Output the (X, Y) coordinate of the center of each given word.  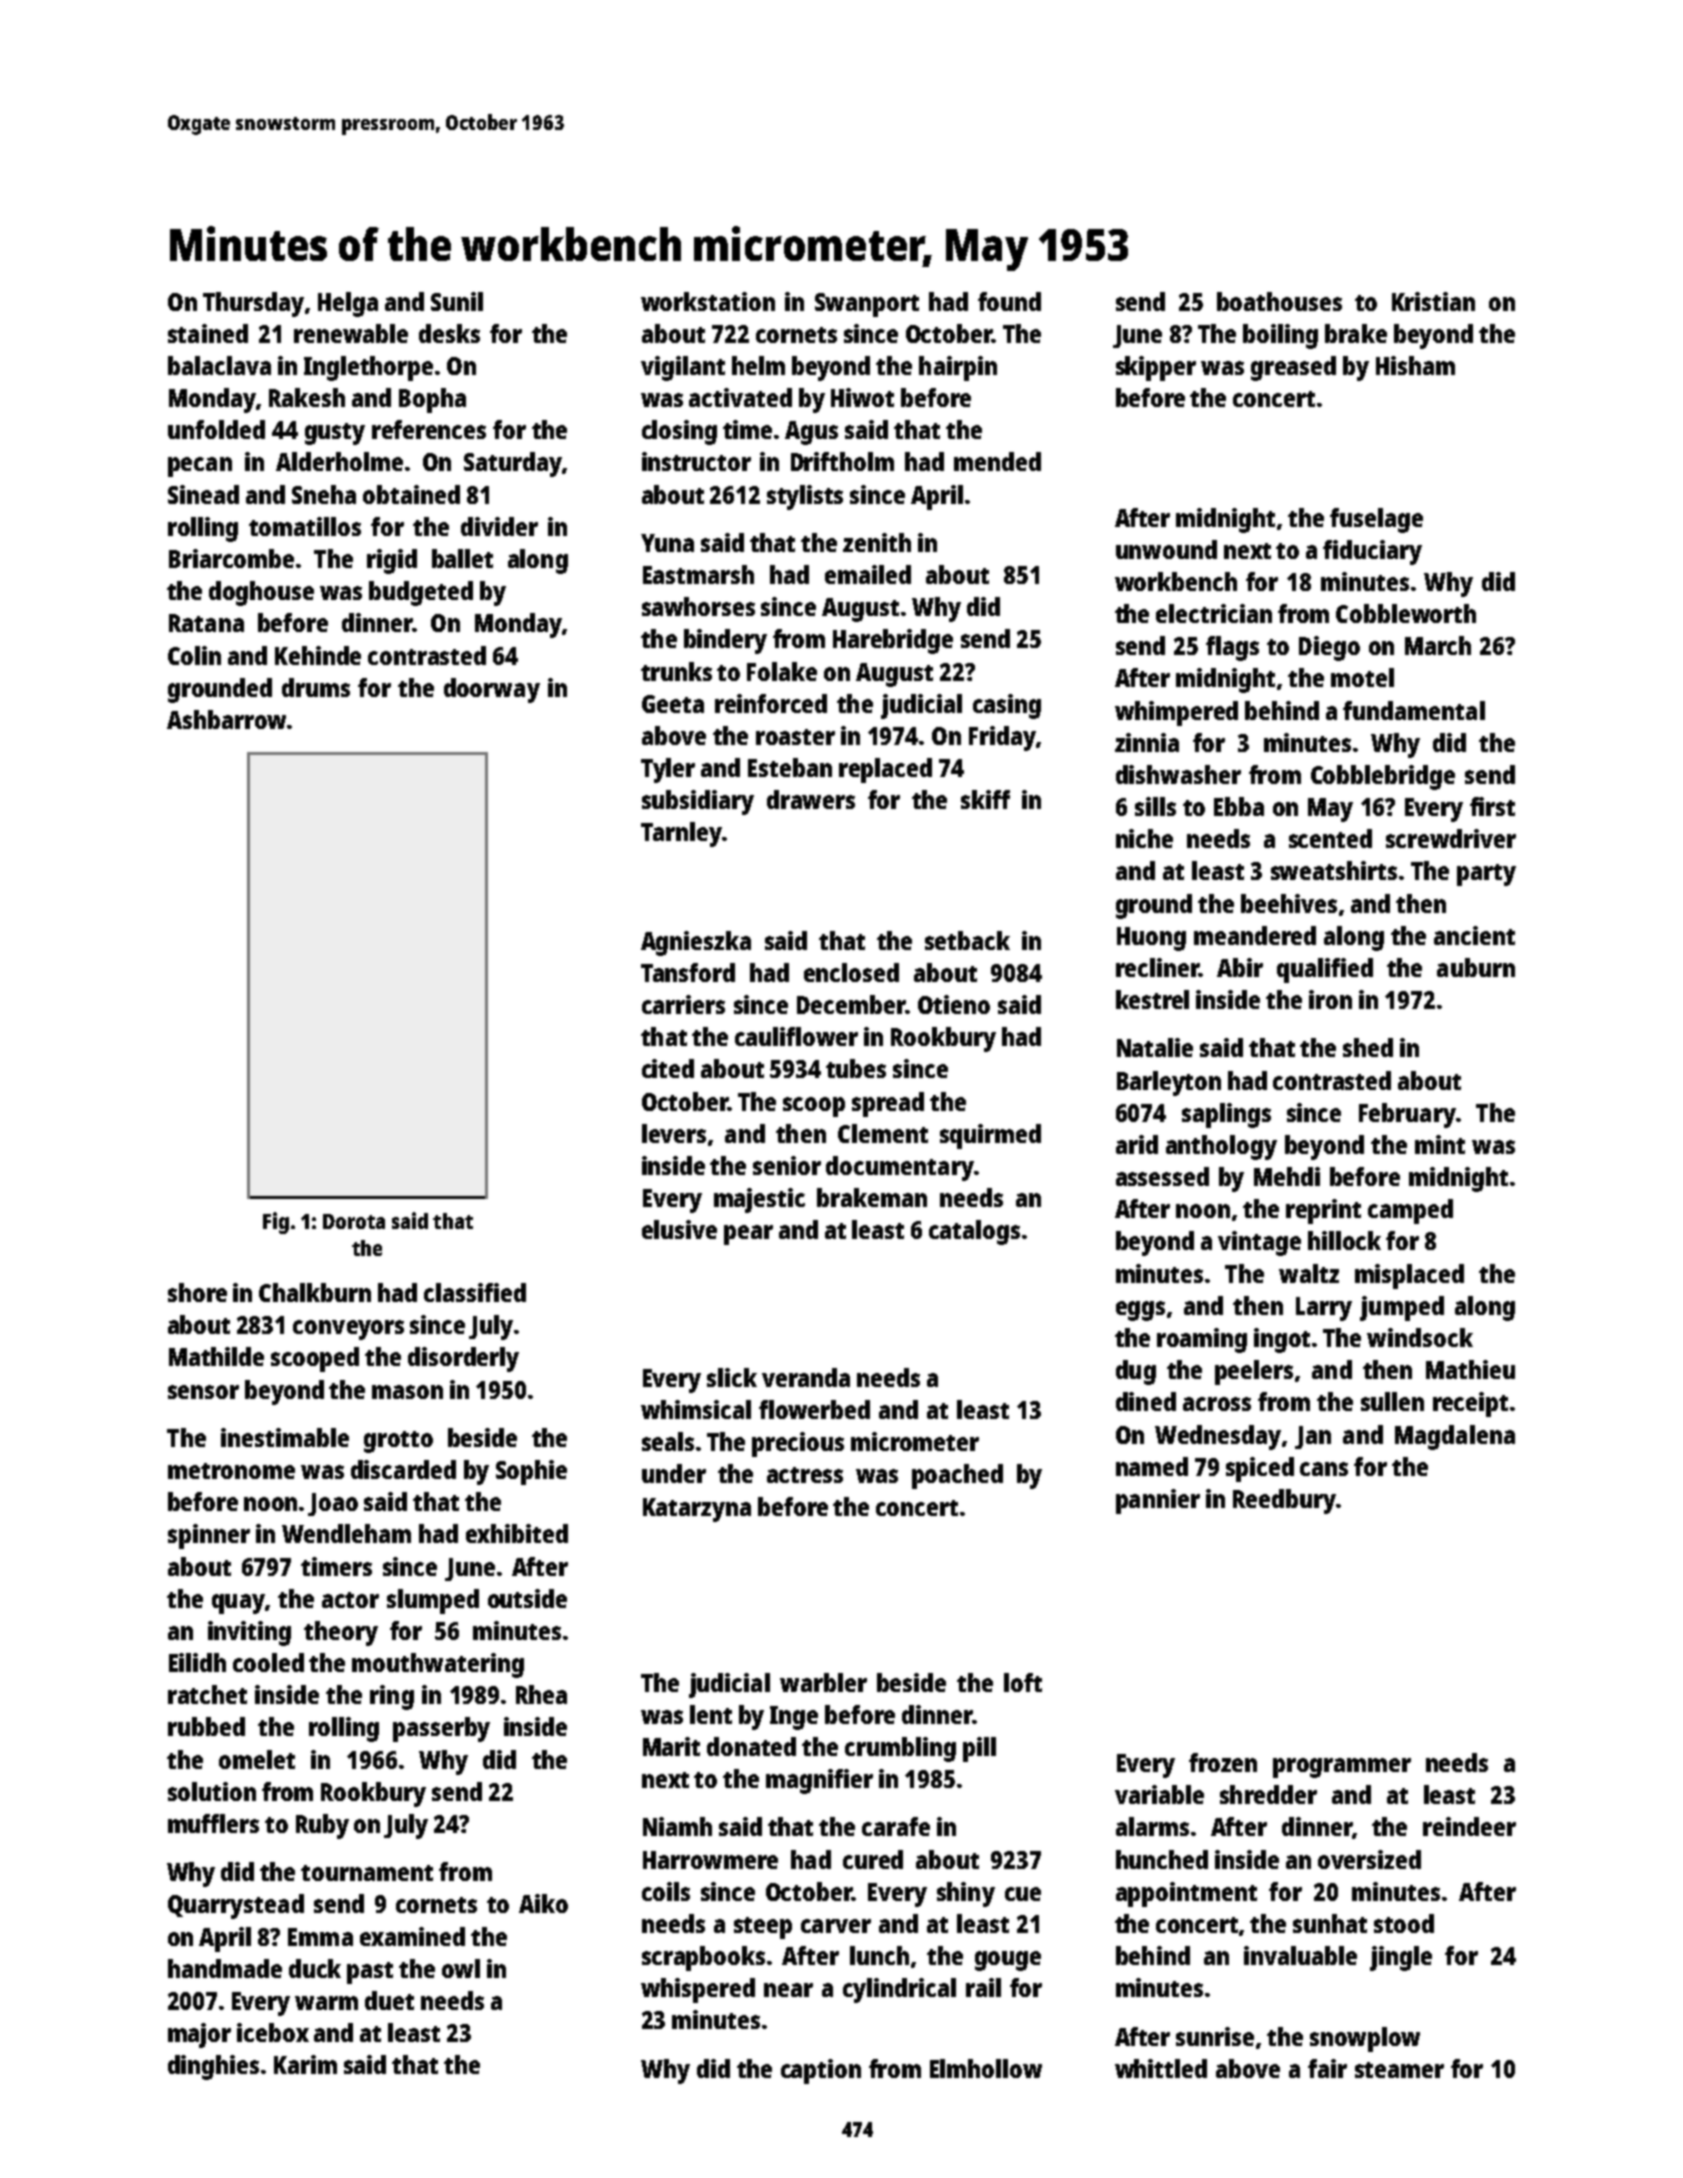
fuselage (1376, 520)
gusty (335, 434)
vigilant (683, 368)
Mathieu (1470, 1369)
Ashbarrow (226, 719)
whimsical (696, 1409)
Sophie (531, 1472)
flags (1232, 648)
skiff (985, 799)
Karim (305, 2064)
